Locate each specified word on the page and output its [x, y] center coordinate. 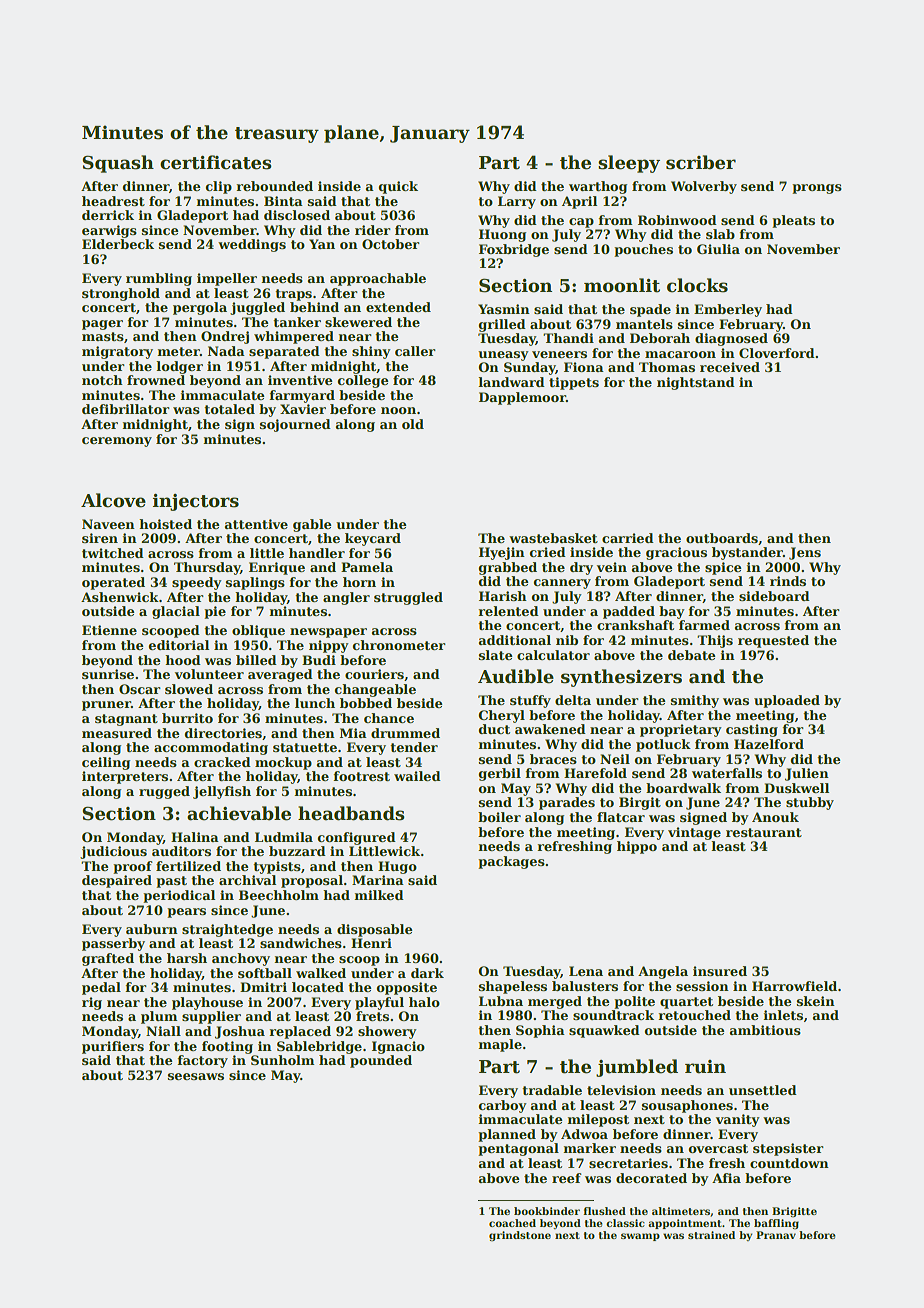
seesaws [196, 1076]
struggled [408, 598]
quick [398, 187]
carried [628, 538]
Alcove [113, 500]
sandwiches [301, 943]
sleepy [629, 164]
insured [720, 971]
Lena [586, 971]
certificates [215, 162]
